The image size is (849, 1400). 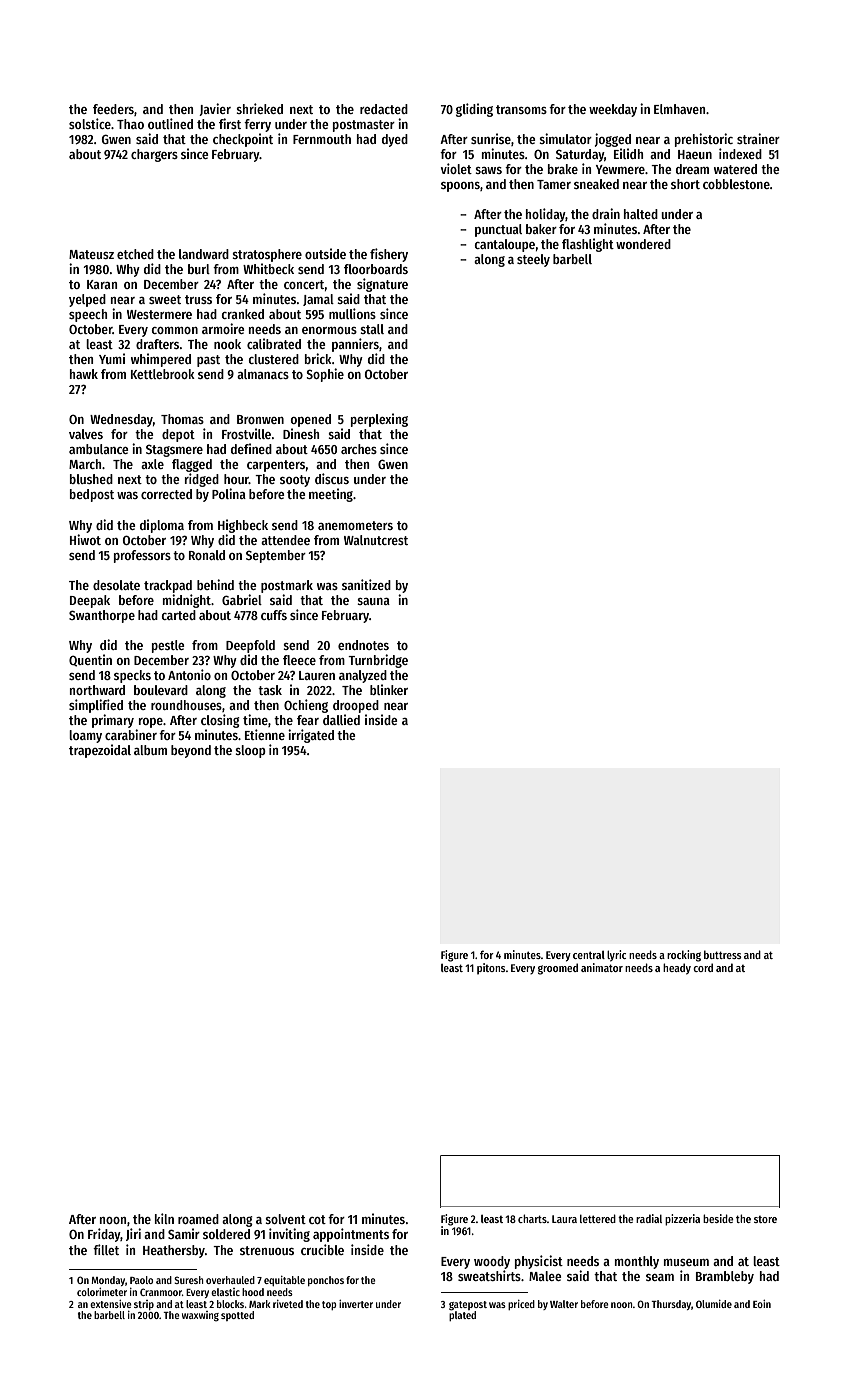 What do you see at coordinates (215, 109) in the document?
I see `Javier` at bounding box center [215, 109].
